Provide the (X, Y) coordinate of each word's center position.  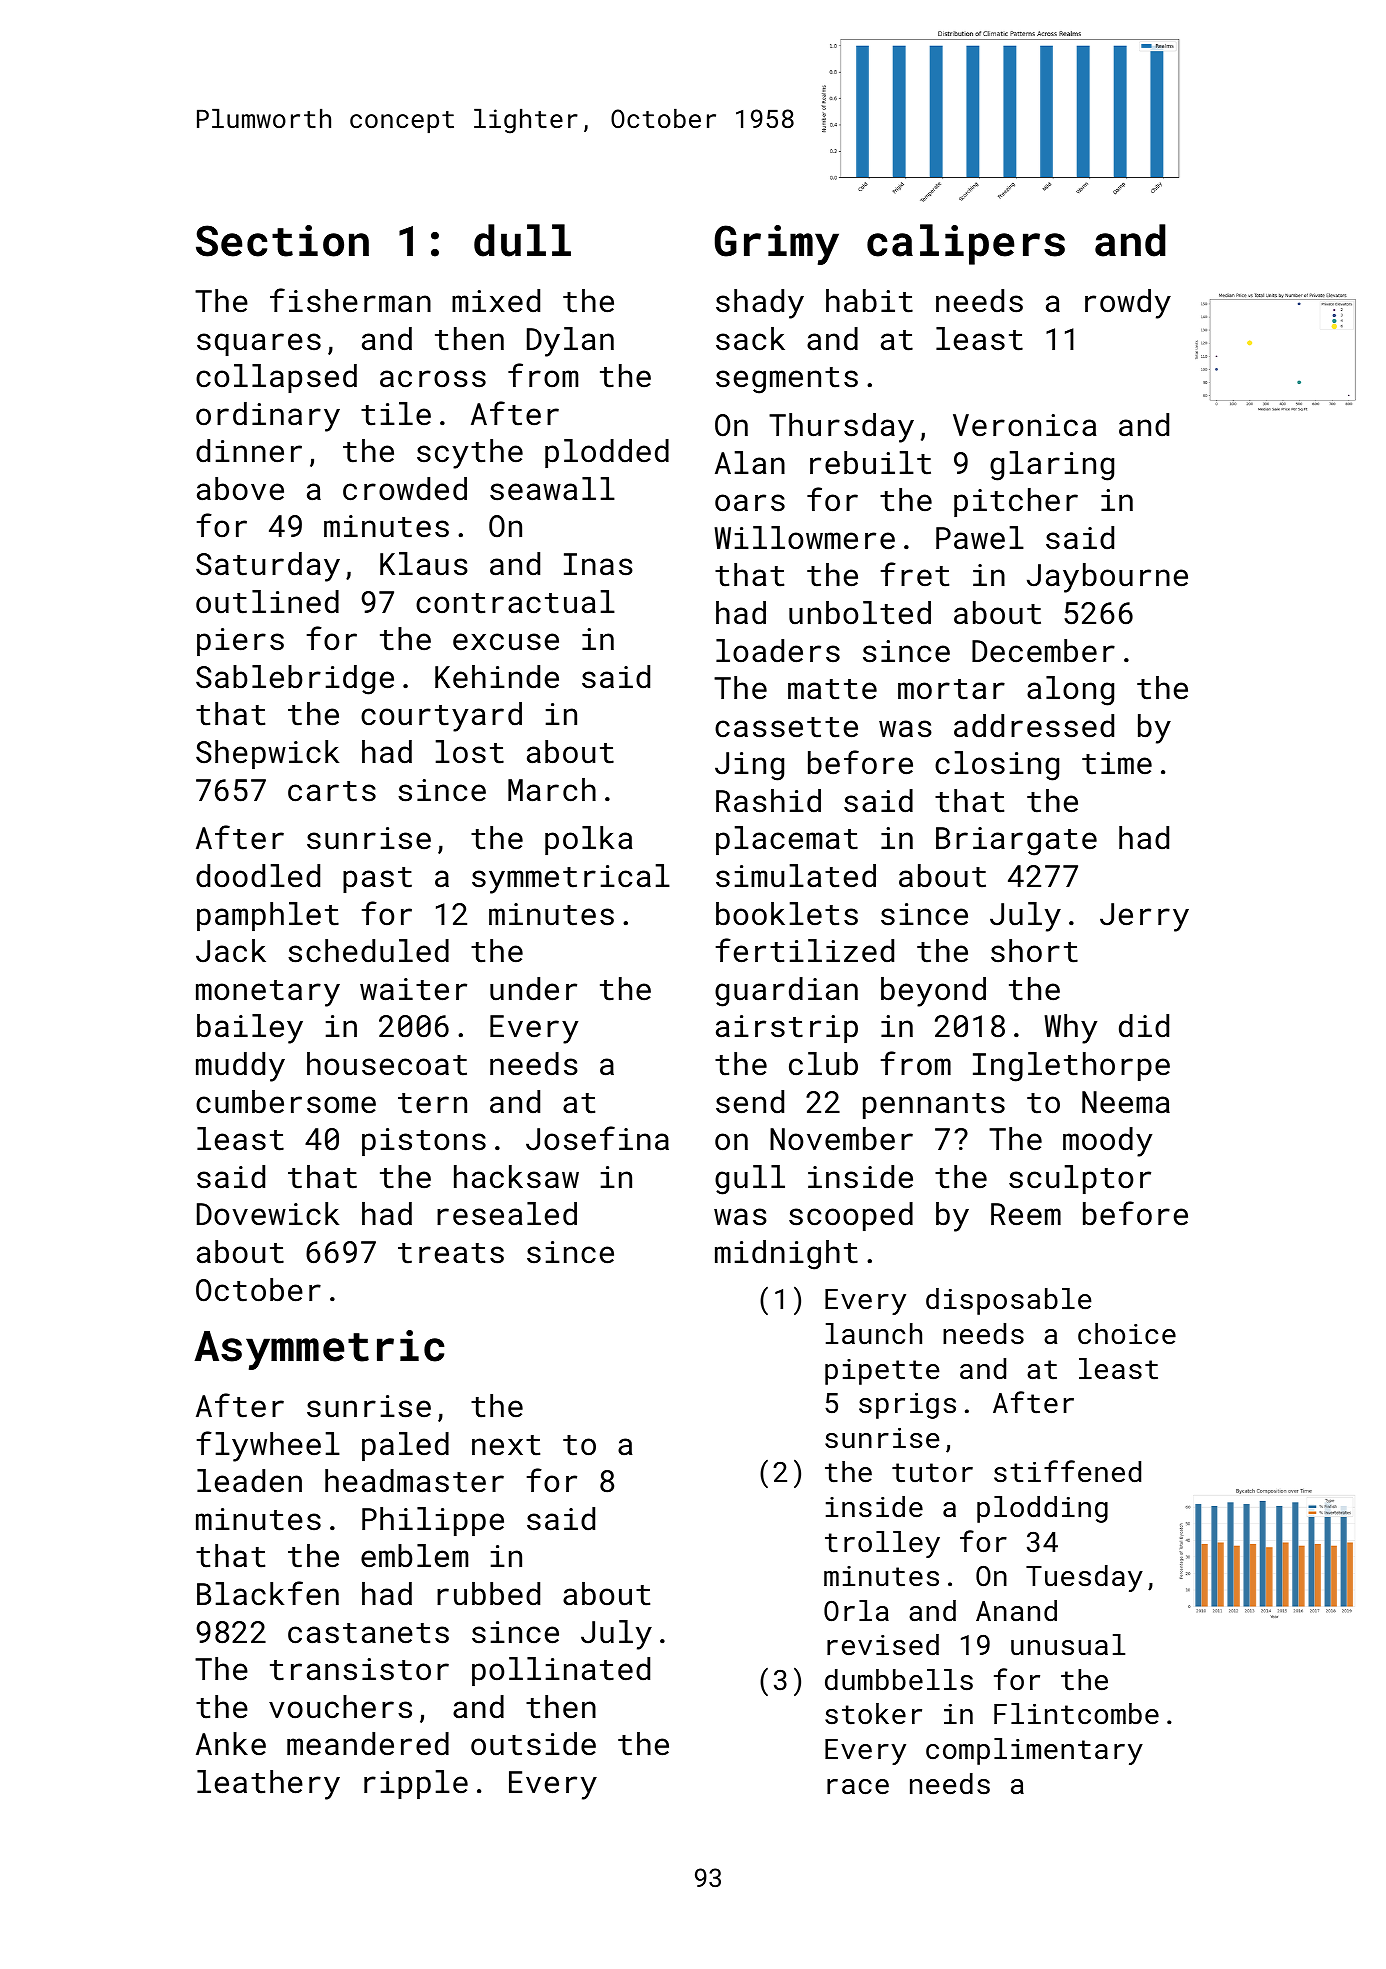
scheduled (368, 951)
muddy (240, 1067)
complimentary (1034, 1751)
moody (1107, 1142)
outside (533, 1744)
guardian (786, 992)
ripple (416, 1784)
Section (282, 241)
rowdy (1128, 304)
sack (750, 339)
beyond (933, 992)
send (750, 1102)
